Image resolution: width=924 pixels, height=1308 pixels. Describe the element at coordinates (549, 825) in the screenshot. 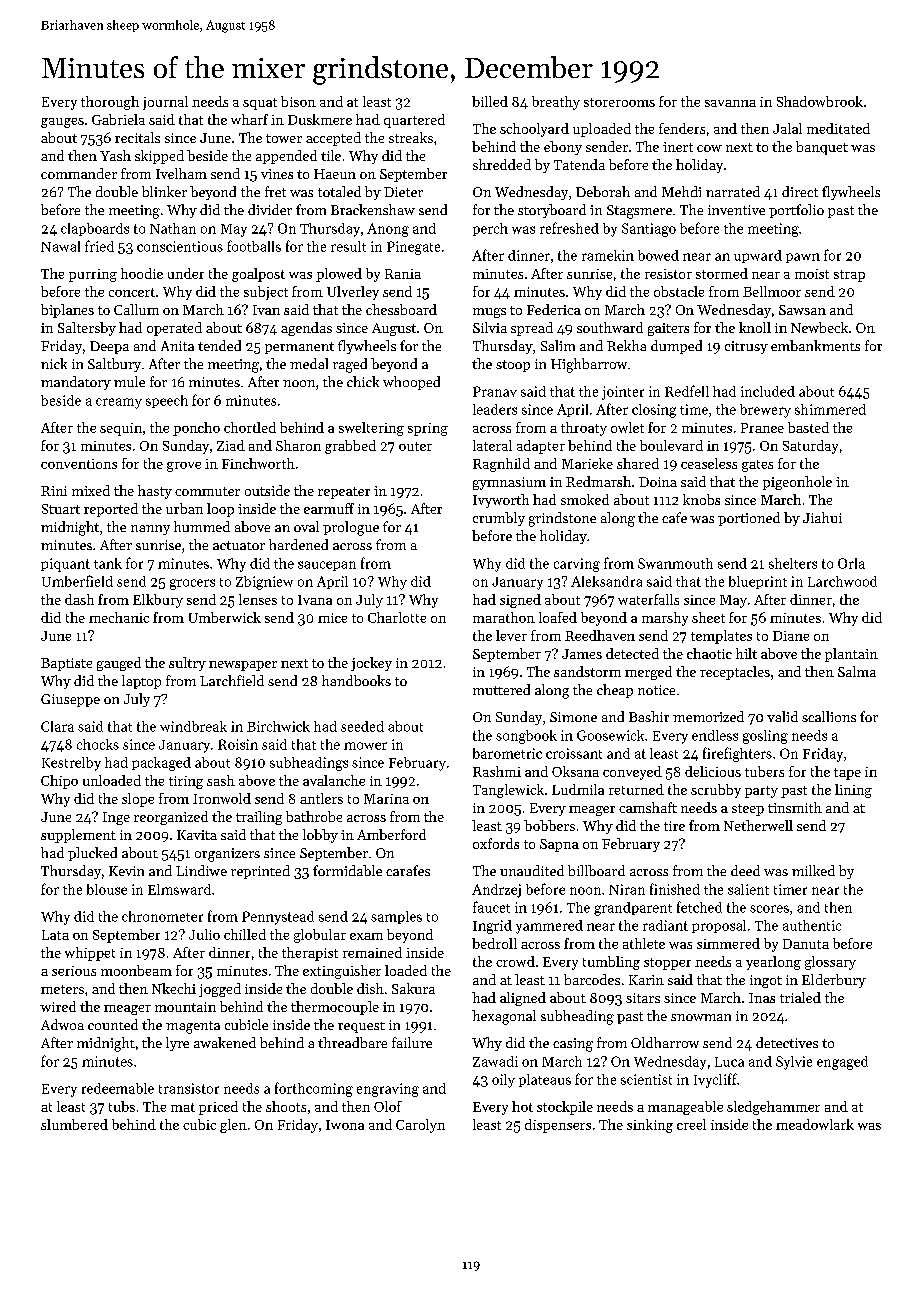

I see `bobbers` at that location.
